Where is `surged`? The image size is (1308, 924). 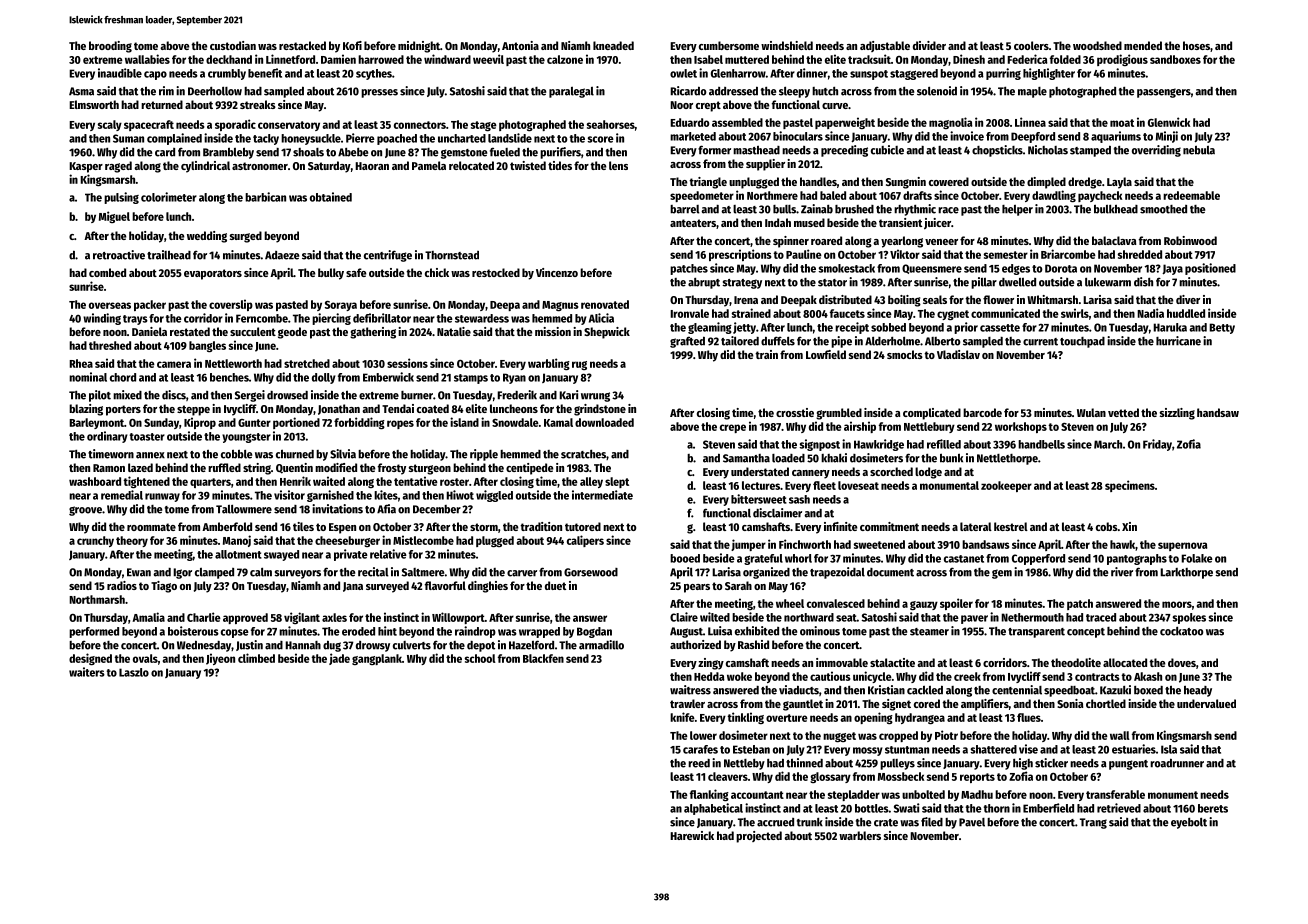
surged is located at coordinates (246, 237).
